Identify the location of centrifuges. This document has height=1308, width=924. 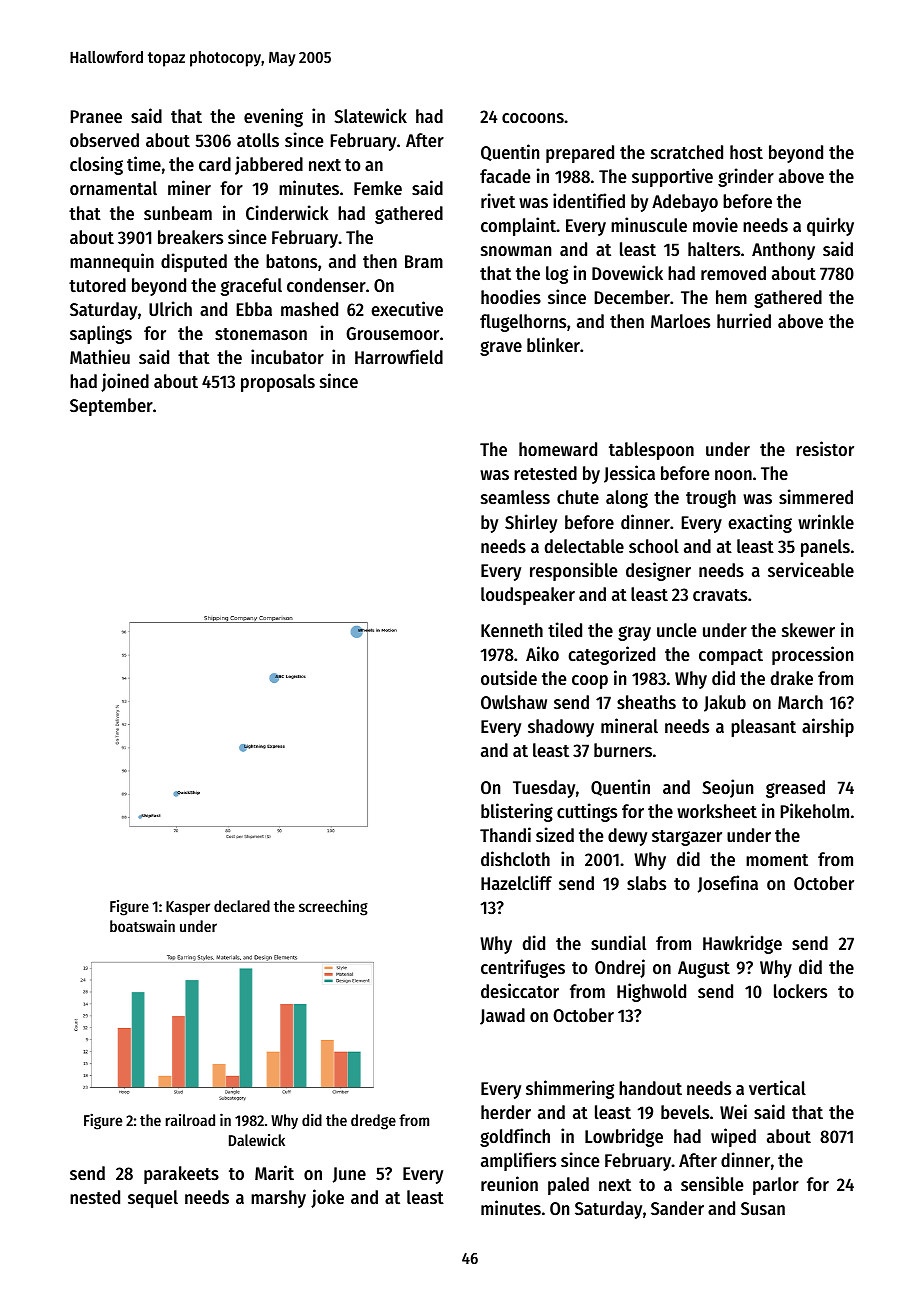
(523, 968).
